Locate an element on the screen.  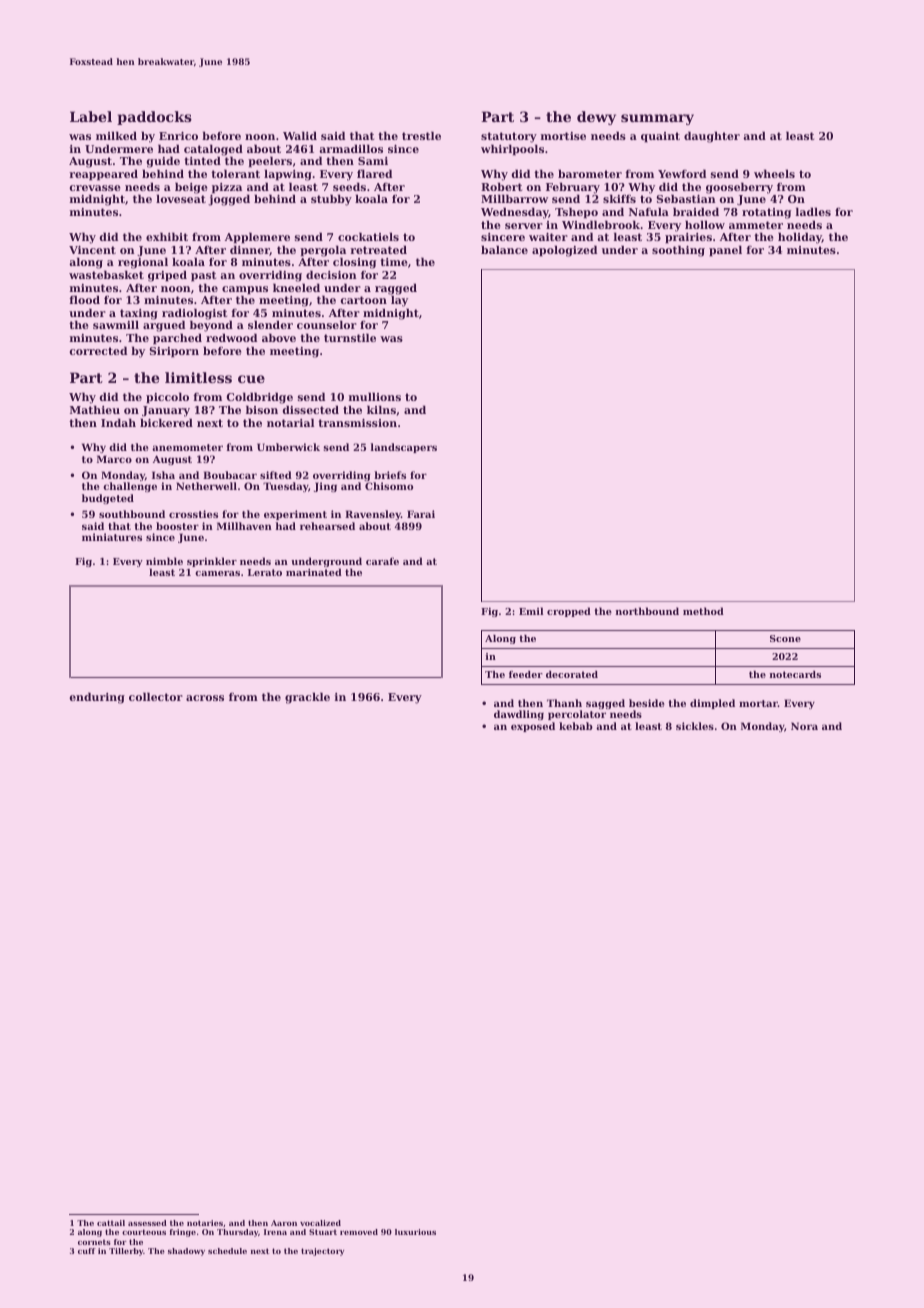
Nora is located at coordinates (804, 726).
